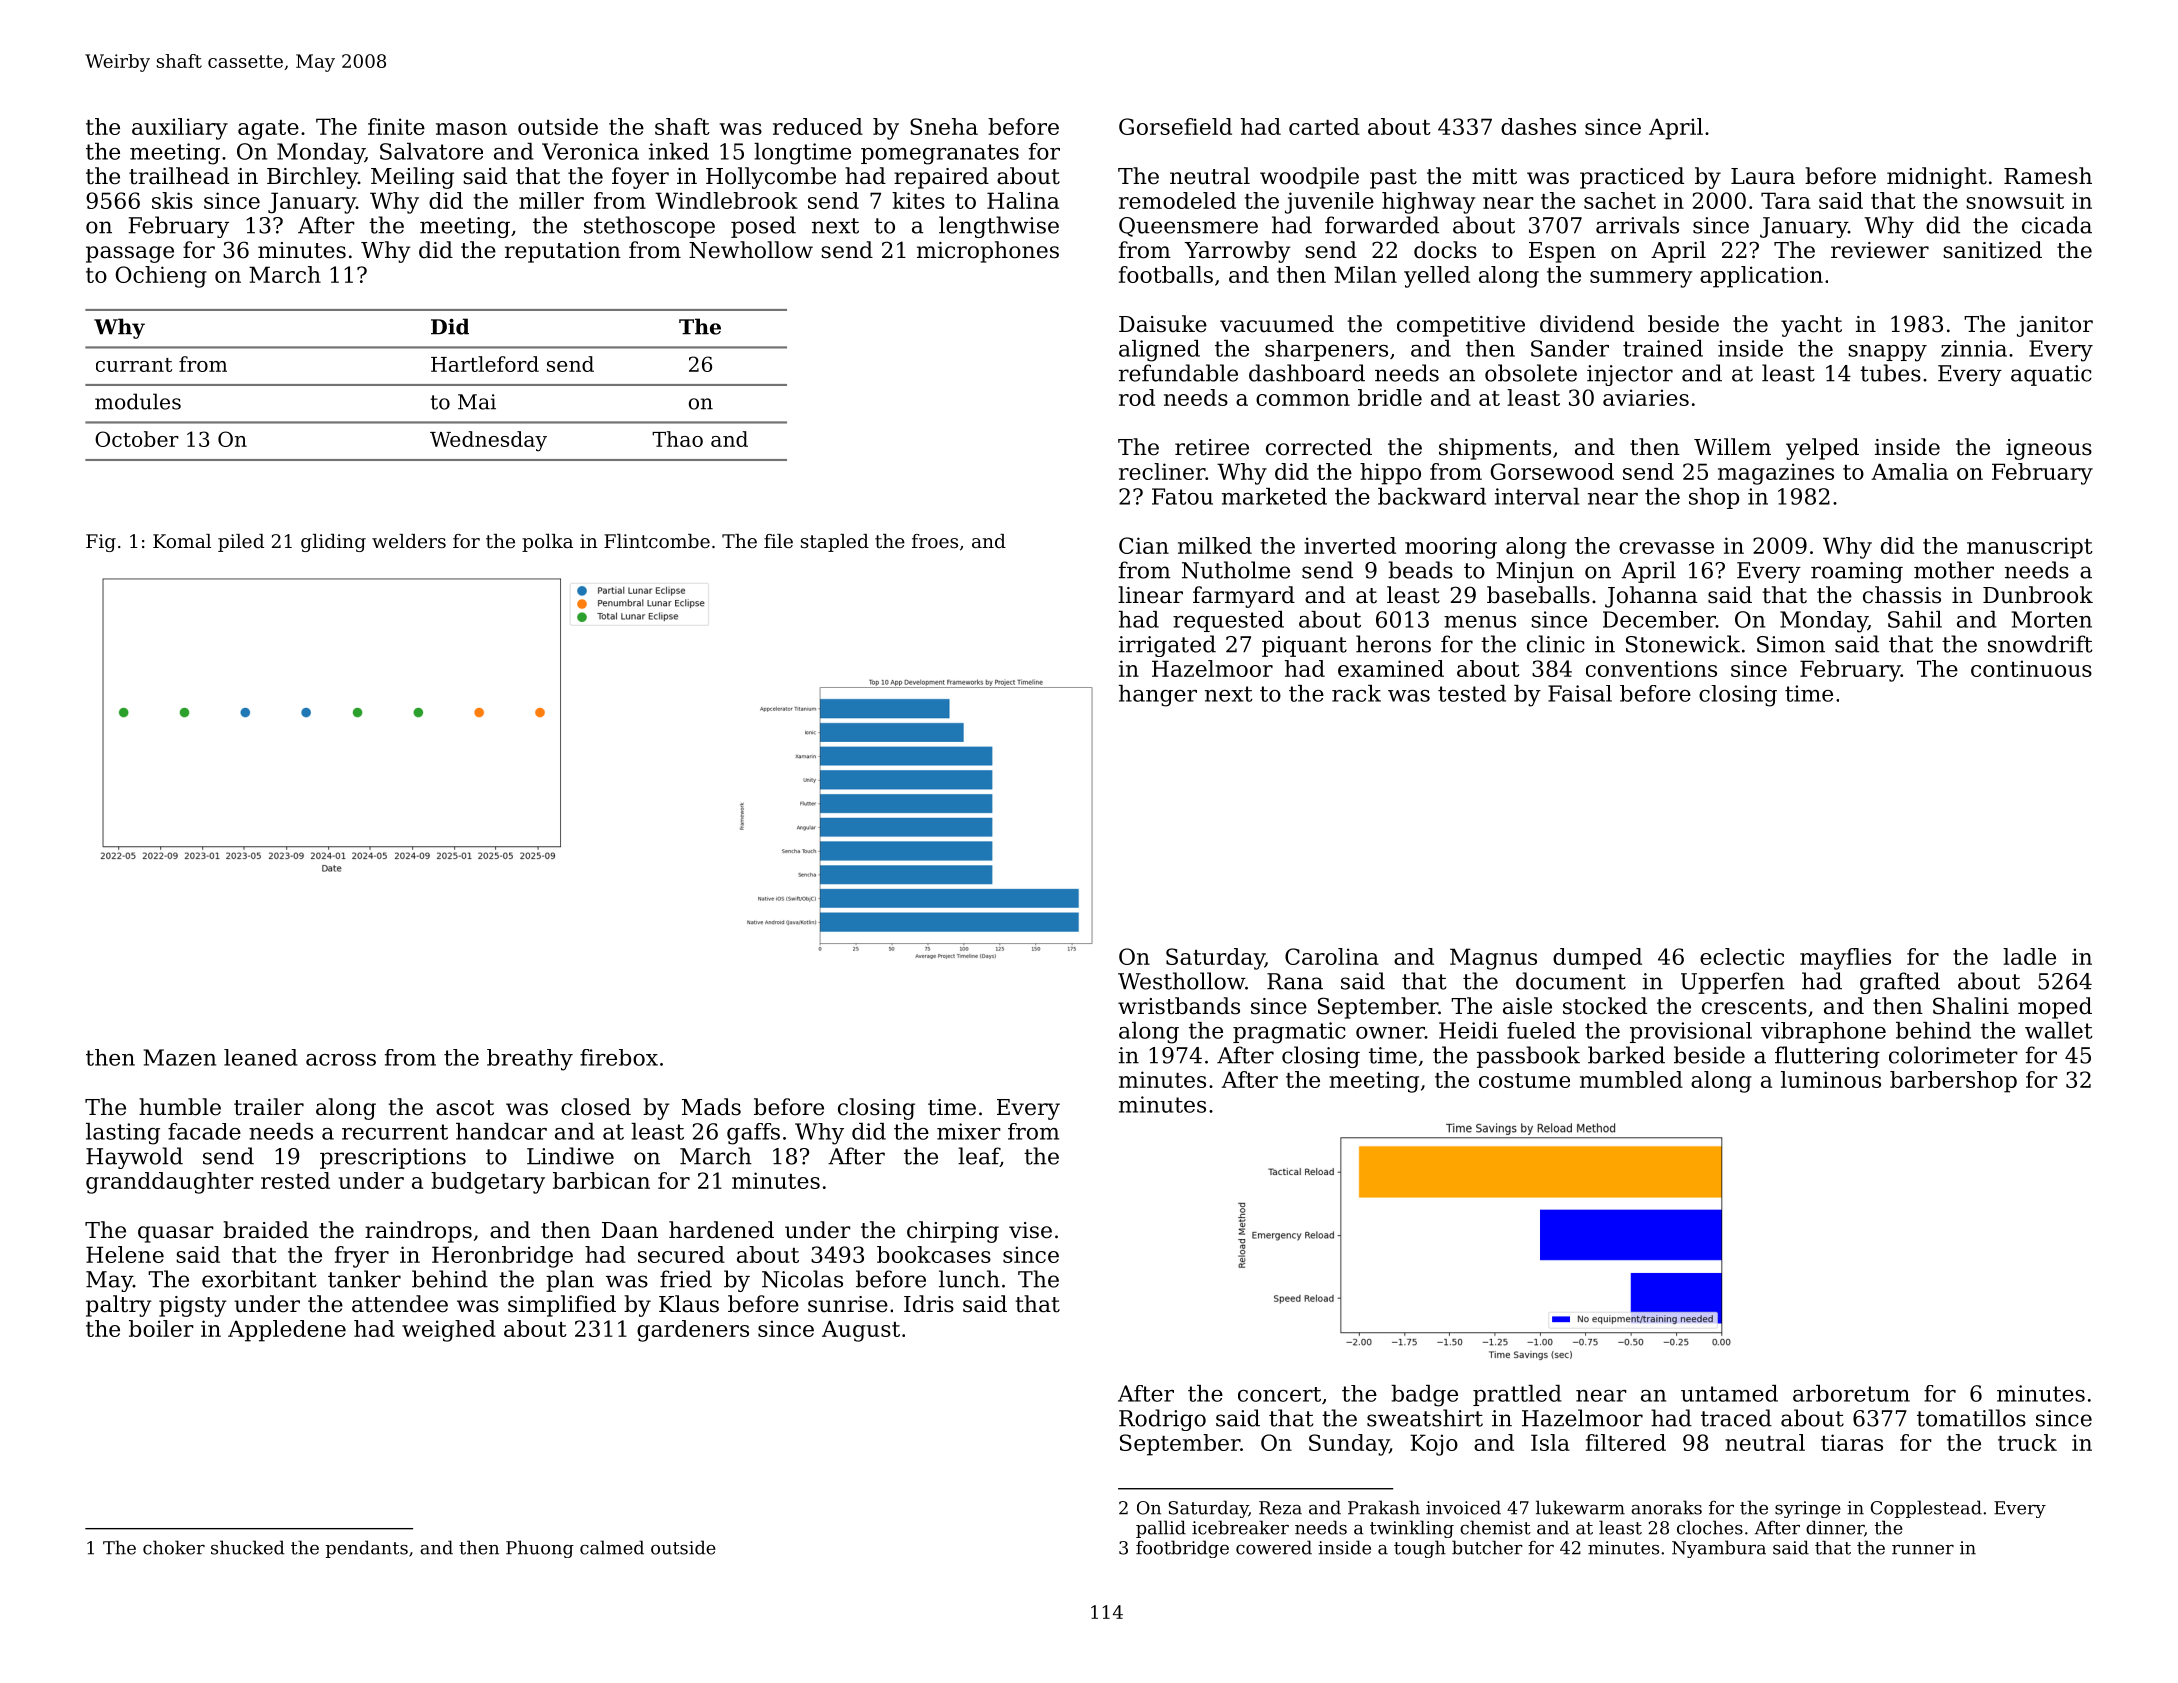 This screenshot has height=1683, width=2178. What do you see at coordinates (1597, 959) in the screenshot?
I see `dumped` at bounding box center [1597, 959].
